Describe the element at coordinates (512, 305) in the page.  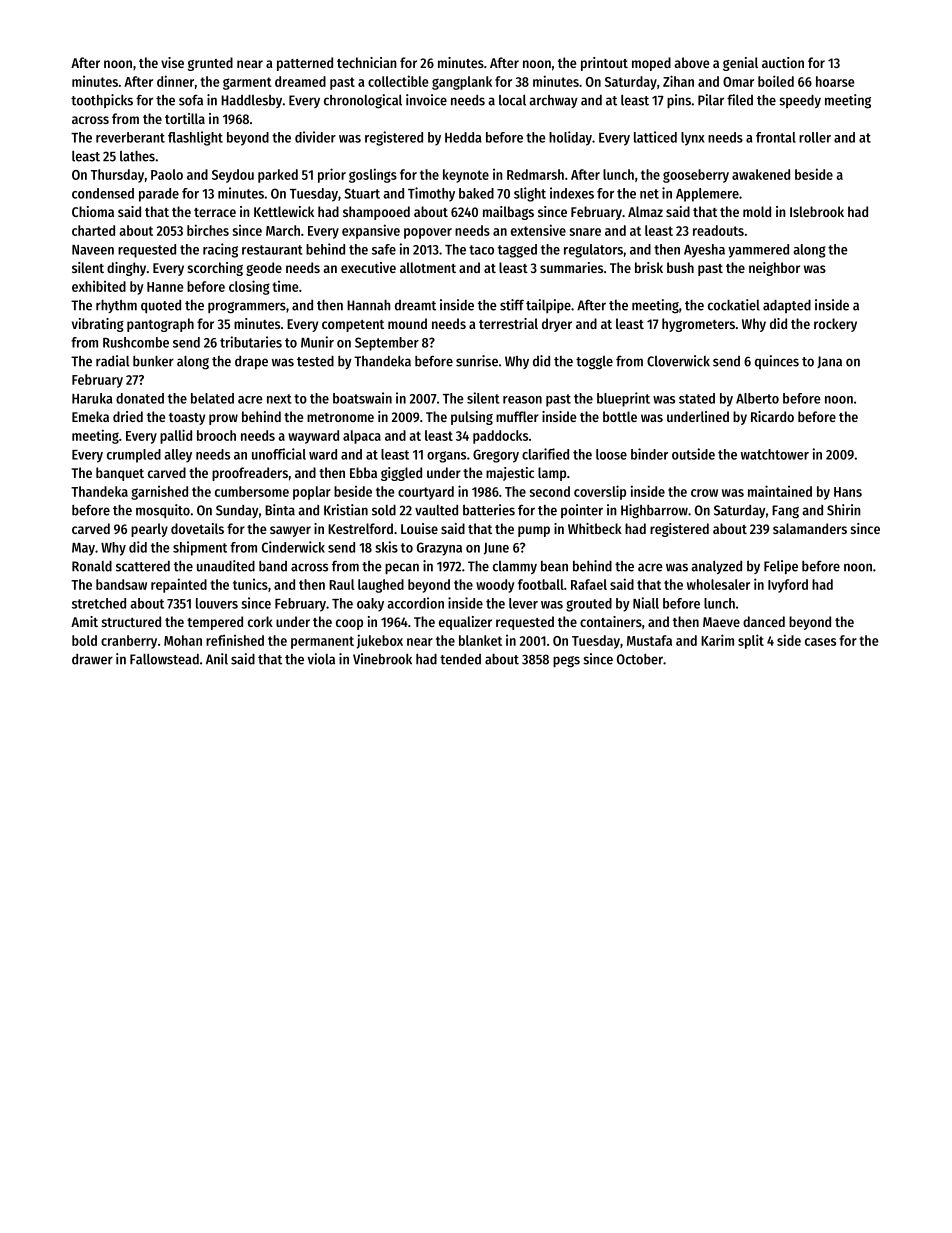
I see `stiff` at that location.
